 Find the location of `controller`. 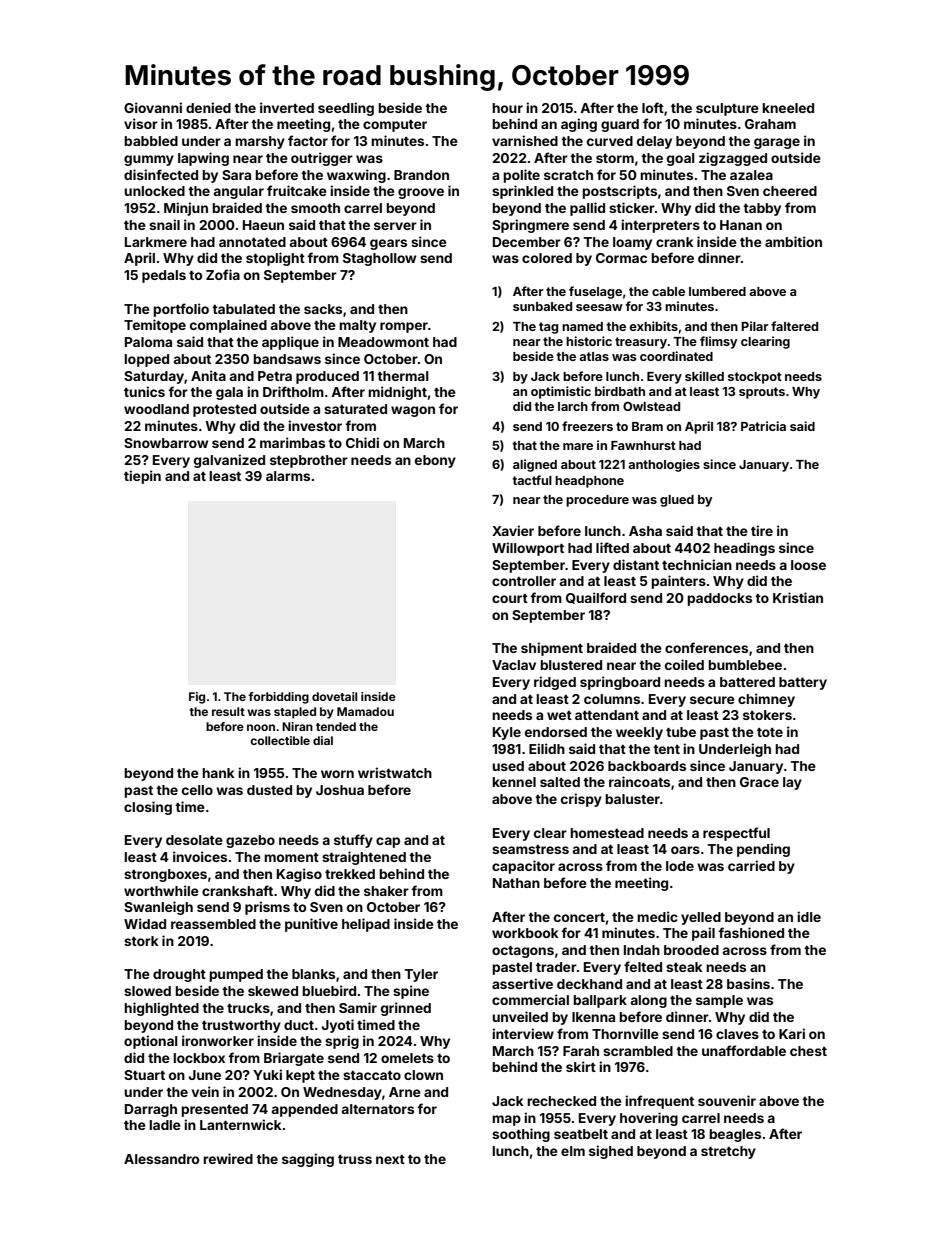

controller is located at coordinates (524, 581).
